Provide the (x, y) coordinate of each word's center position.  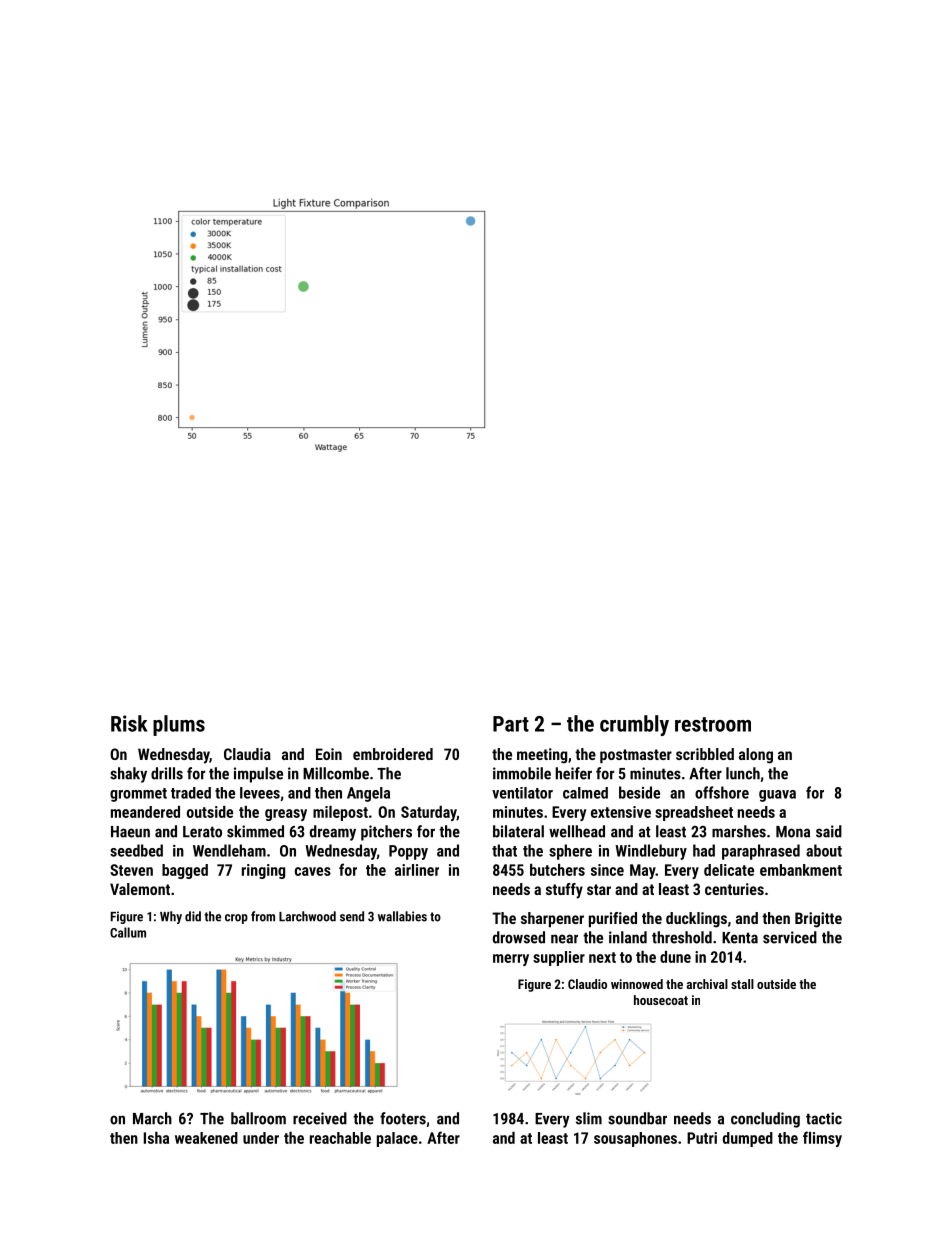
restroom (713, 724)
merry (511, 960)
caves (313, 871)
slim (589, 1118)
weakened (206, 1138)
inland (628, 937)
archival (707, 984)
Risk (129, 723)
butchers (557, 870)
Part (511, 724)
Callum (128, 932)
